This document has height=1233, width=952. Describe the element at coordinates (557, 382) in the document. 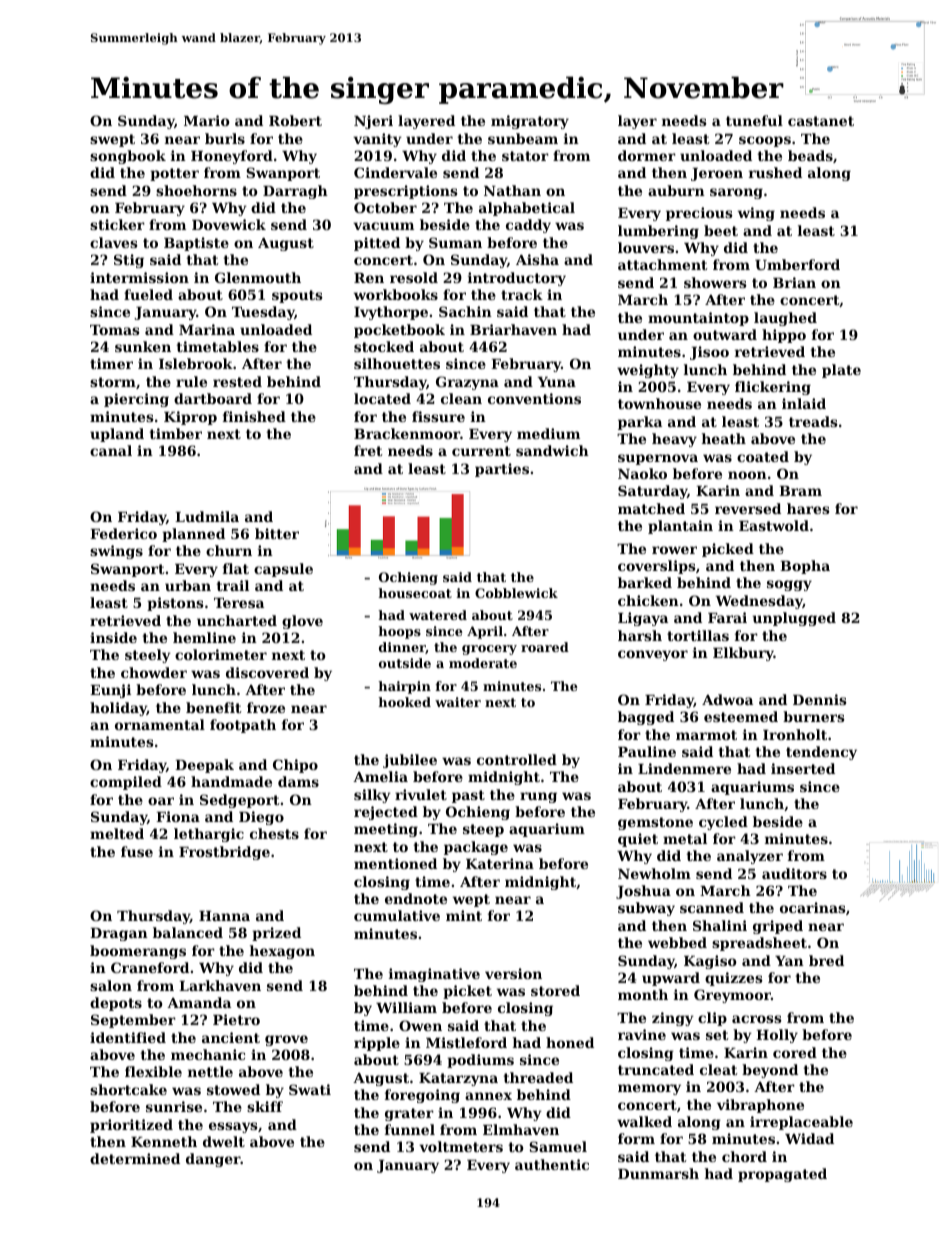

I see `Yuna` at that location.
